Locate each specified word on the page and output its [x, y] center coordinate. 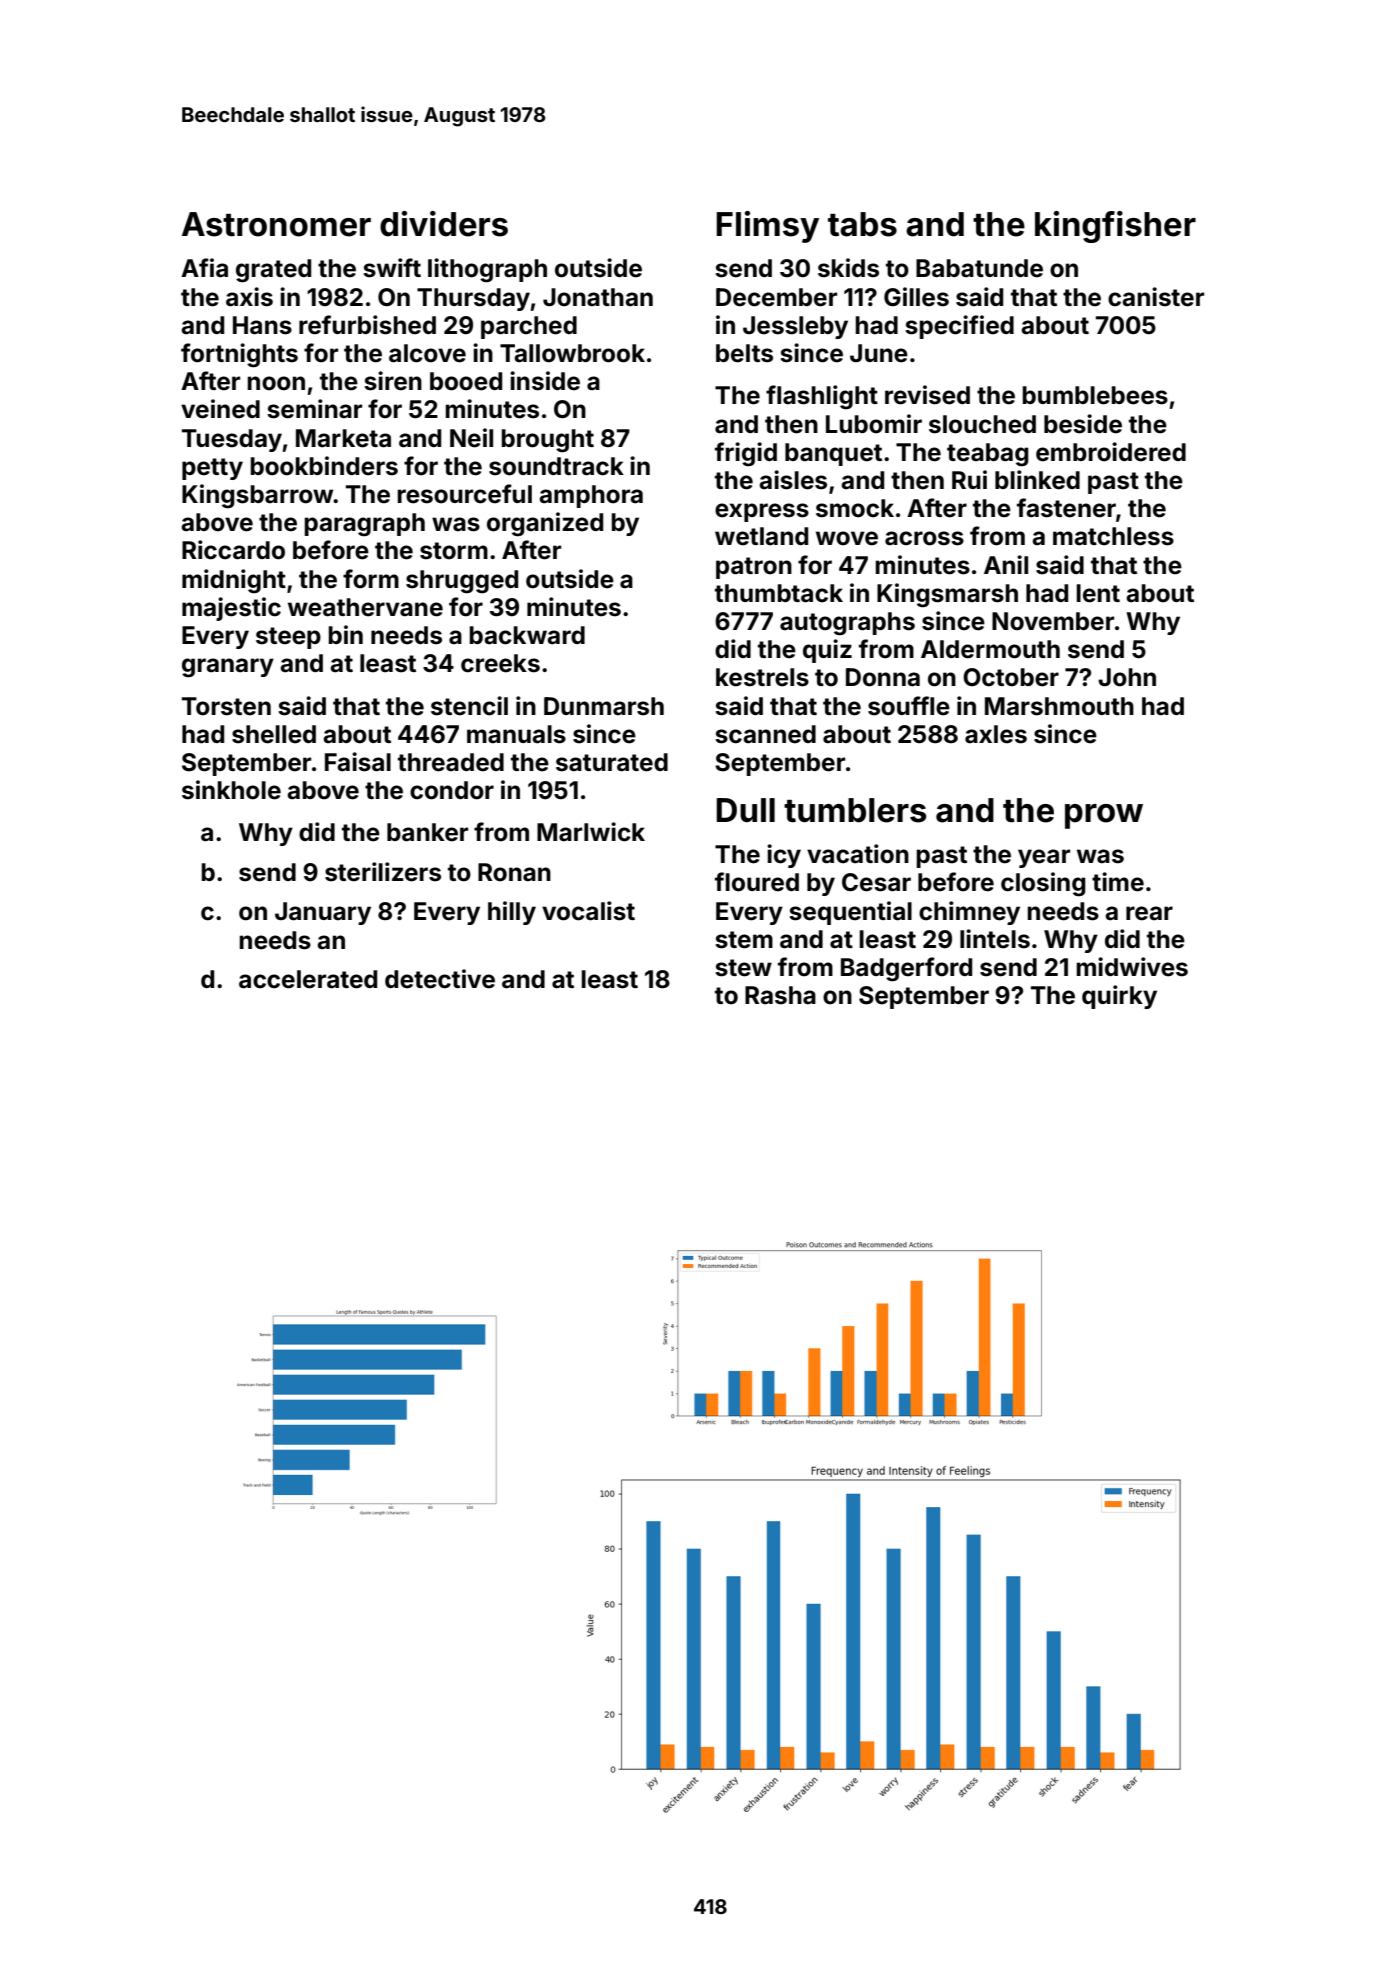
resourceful [464, 494]
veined [220, 409]
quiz [827, 651]
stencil [469, 706]
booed [466, 381]
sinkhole [231, 790]
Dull [745, 810]
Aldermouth [990, 649]
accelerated [308, 979]
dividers [444, 224]
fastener [1066, 508]
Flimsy [767, 227]
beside [1083, 424]
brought [547, 441]
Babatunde [979, 268]
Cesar [876, 882]
